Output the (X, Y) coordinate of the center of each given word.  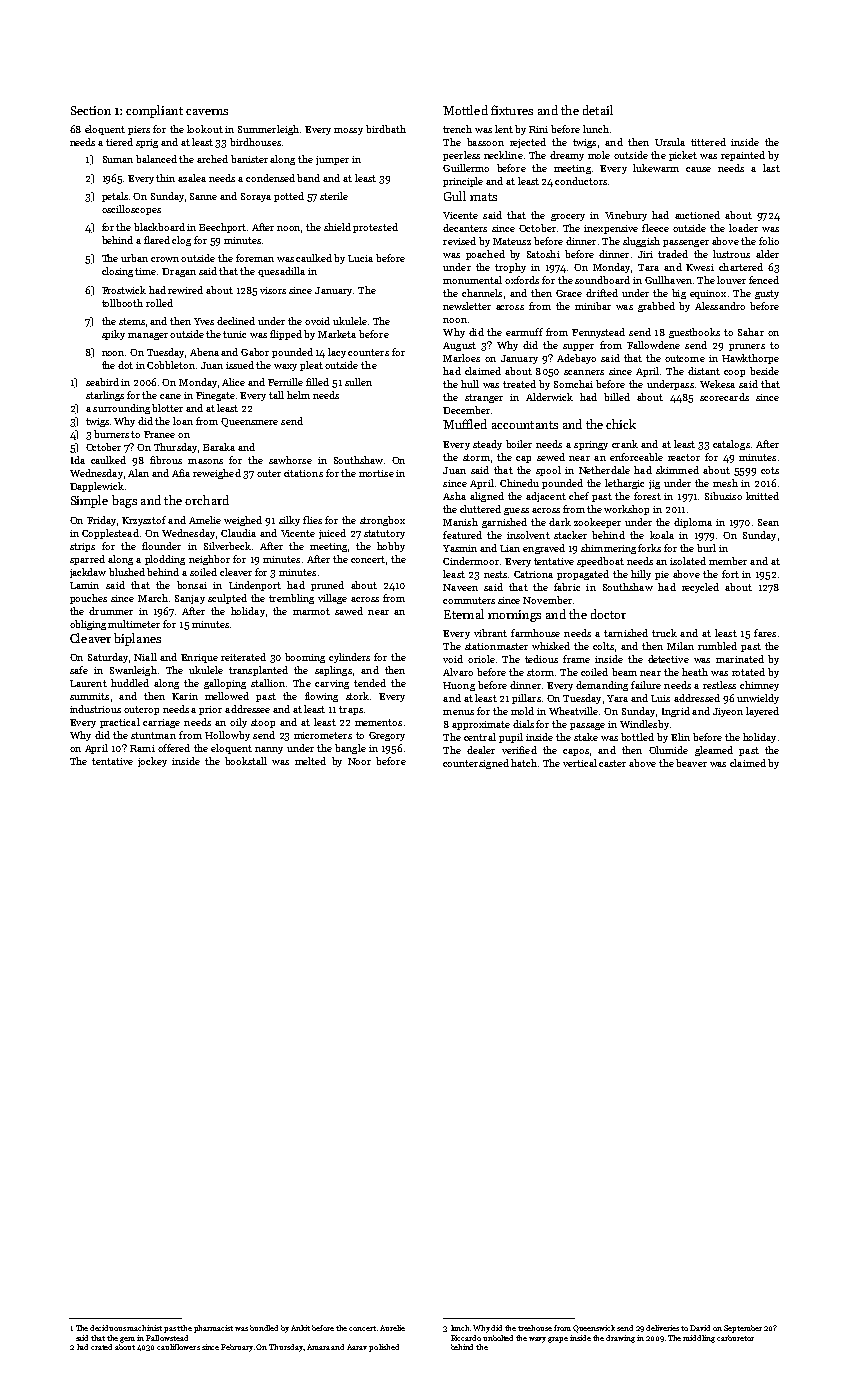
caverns (207, 112)
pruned (327, 586)
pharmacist (213, 1329)
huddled (130, 683)
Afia (181, 473)
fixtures (512, 110)
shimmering (608, 549)
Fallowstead (167, 1338)
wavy (537, 1340)
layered (762, 712)
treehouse (535, 1328)
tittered (708, 142)
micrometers (323, 735)
